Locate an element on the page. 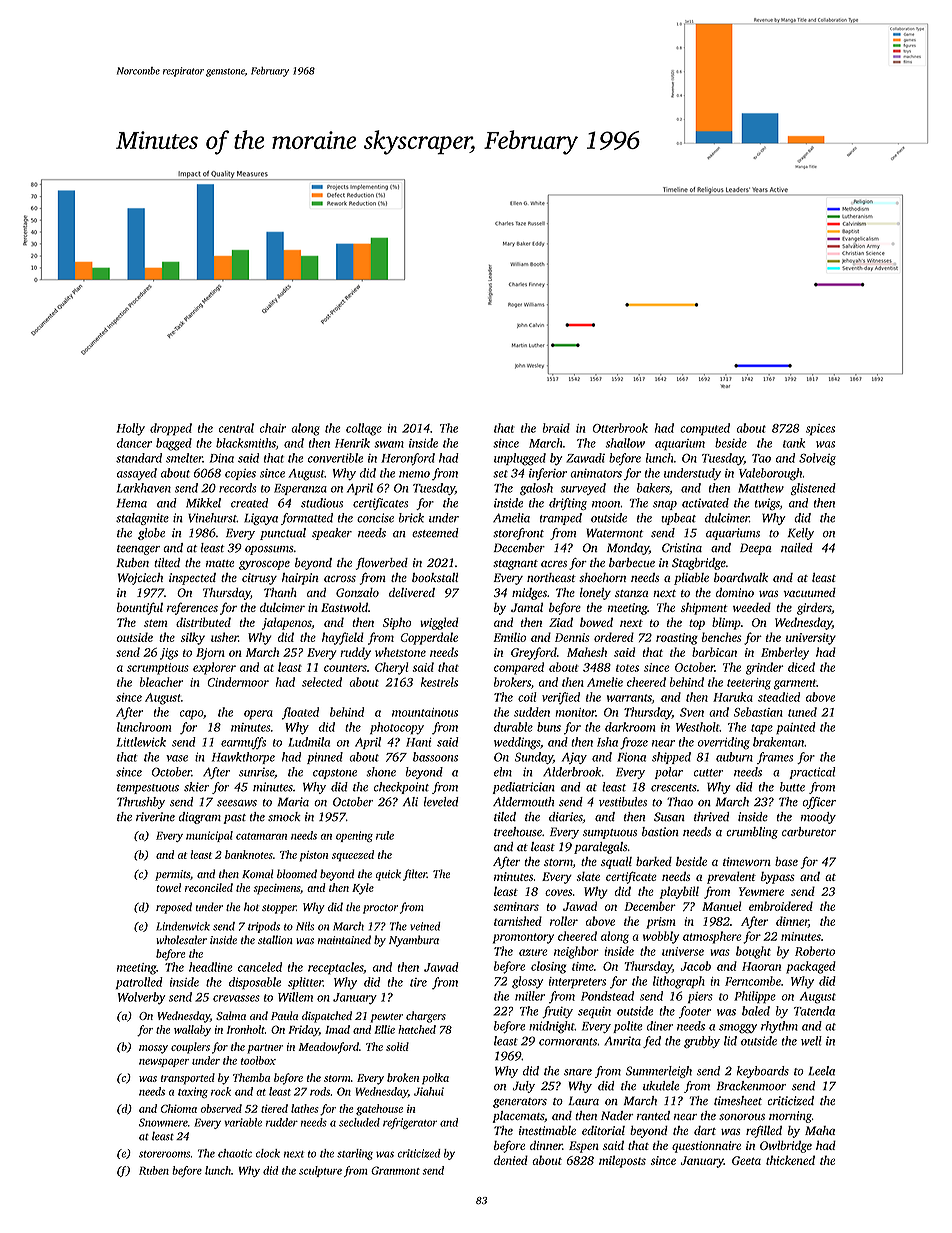 The width and height of the document is (952, 1233). towel is located at coordinates (168, 887).
